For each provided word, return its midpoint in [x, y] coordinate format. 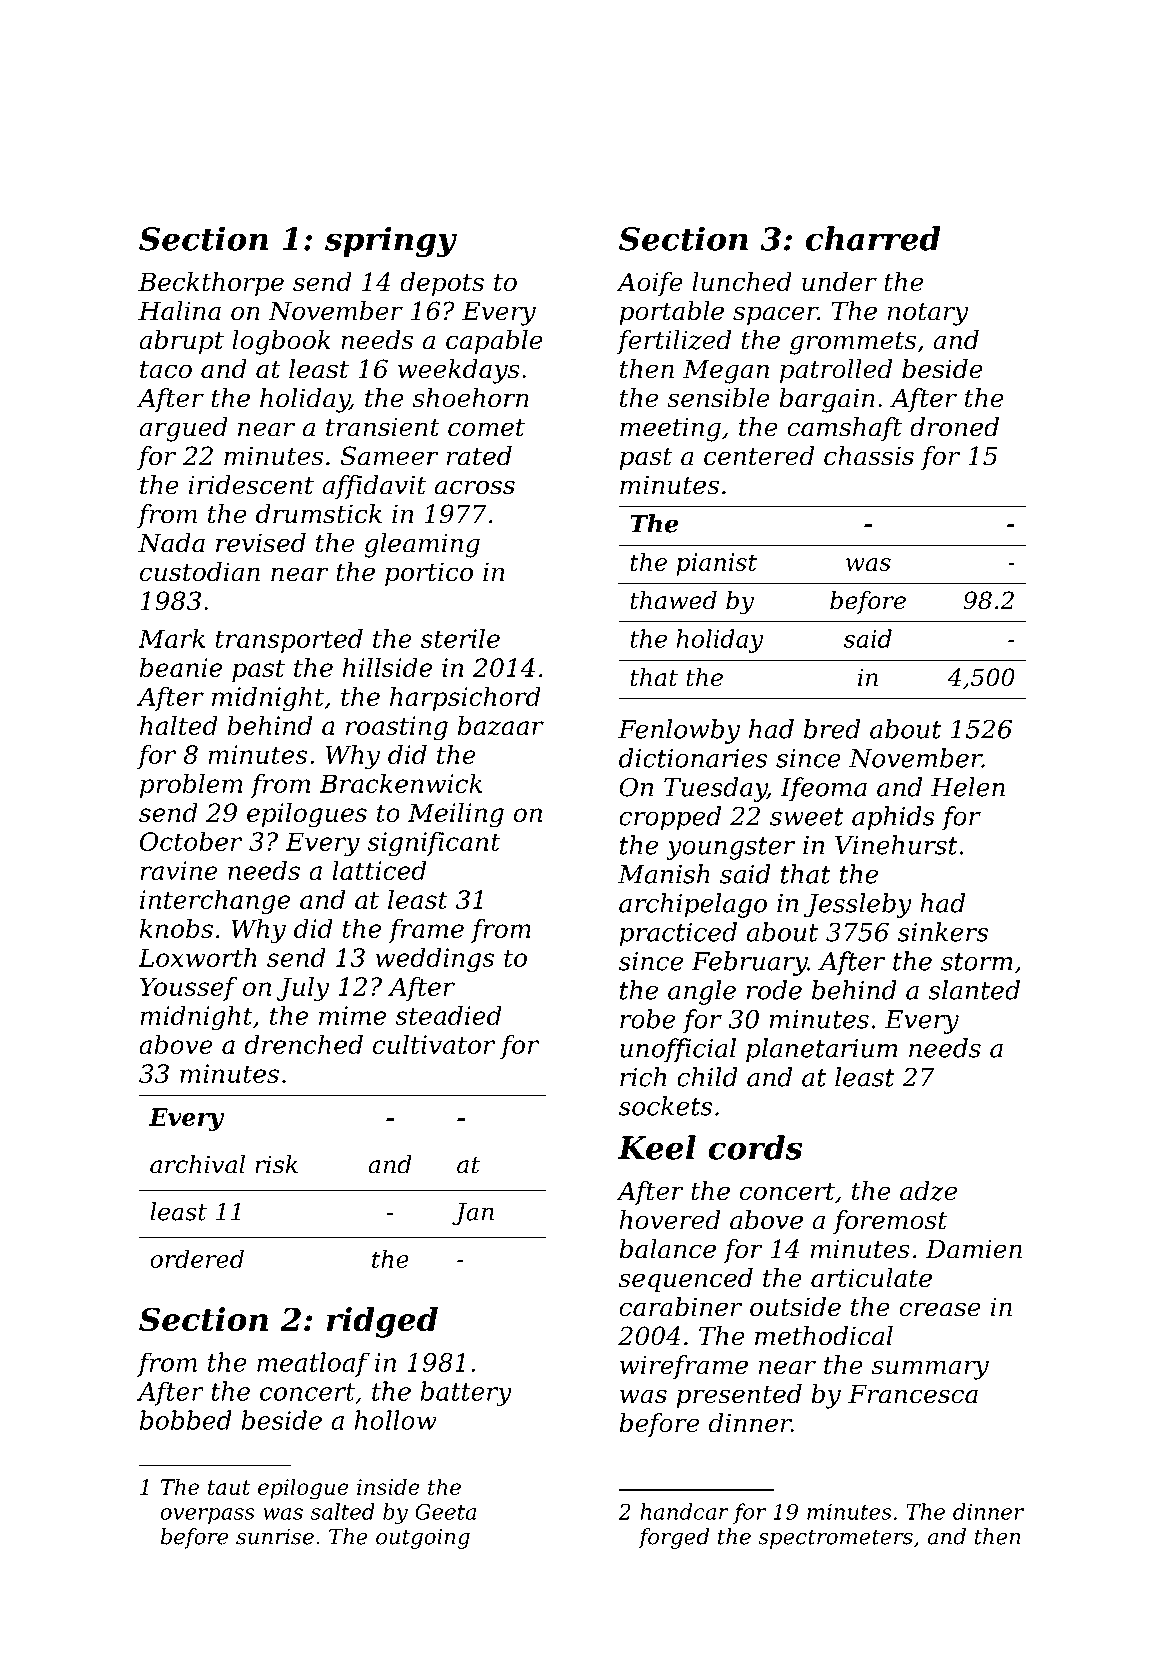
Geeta [445, 1512]
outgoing [423, 1538]
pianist [716, 564]
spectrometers [835, 1539]
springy [391, 241]
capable [494, 342]
